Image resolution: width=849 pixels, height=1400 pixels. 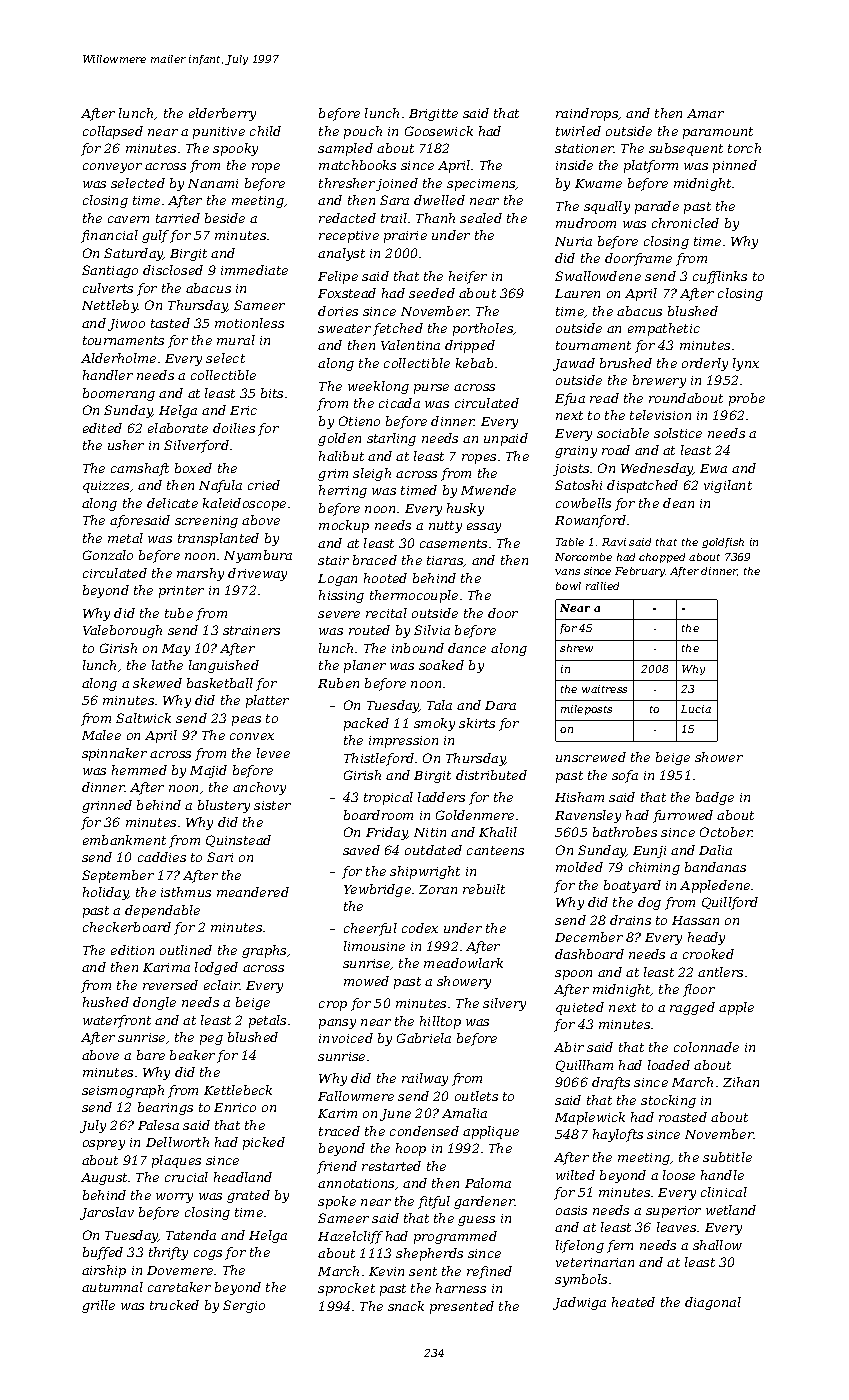 I want to click on peg, so click(x=211, y=1040).
